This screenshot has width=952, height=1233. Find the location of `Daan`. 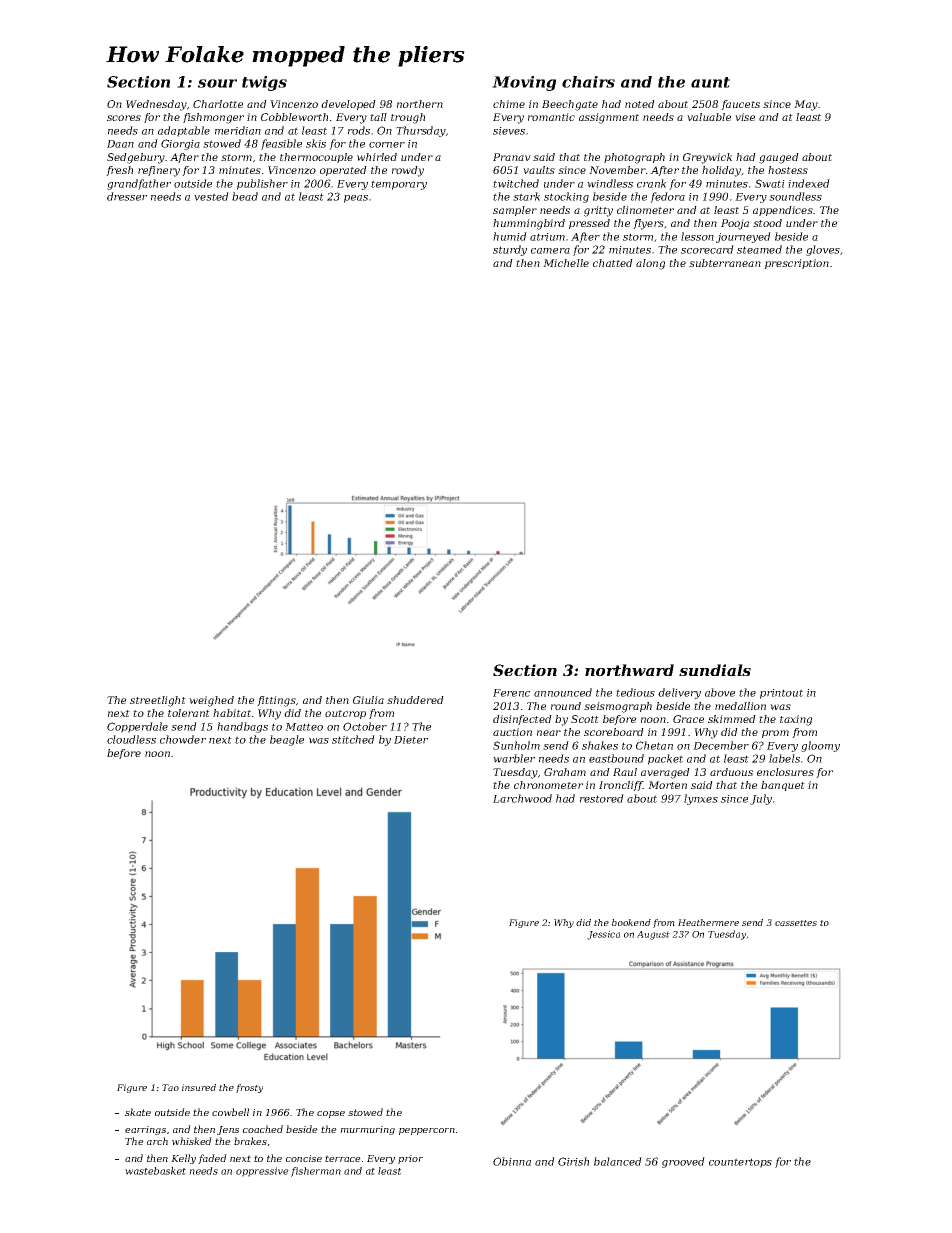

Daan is located at coordinates (120, 144).
